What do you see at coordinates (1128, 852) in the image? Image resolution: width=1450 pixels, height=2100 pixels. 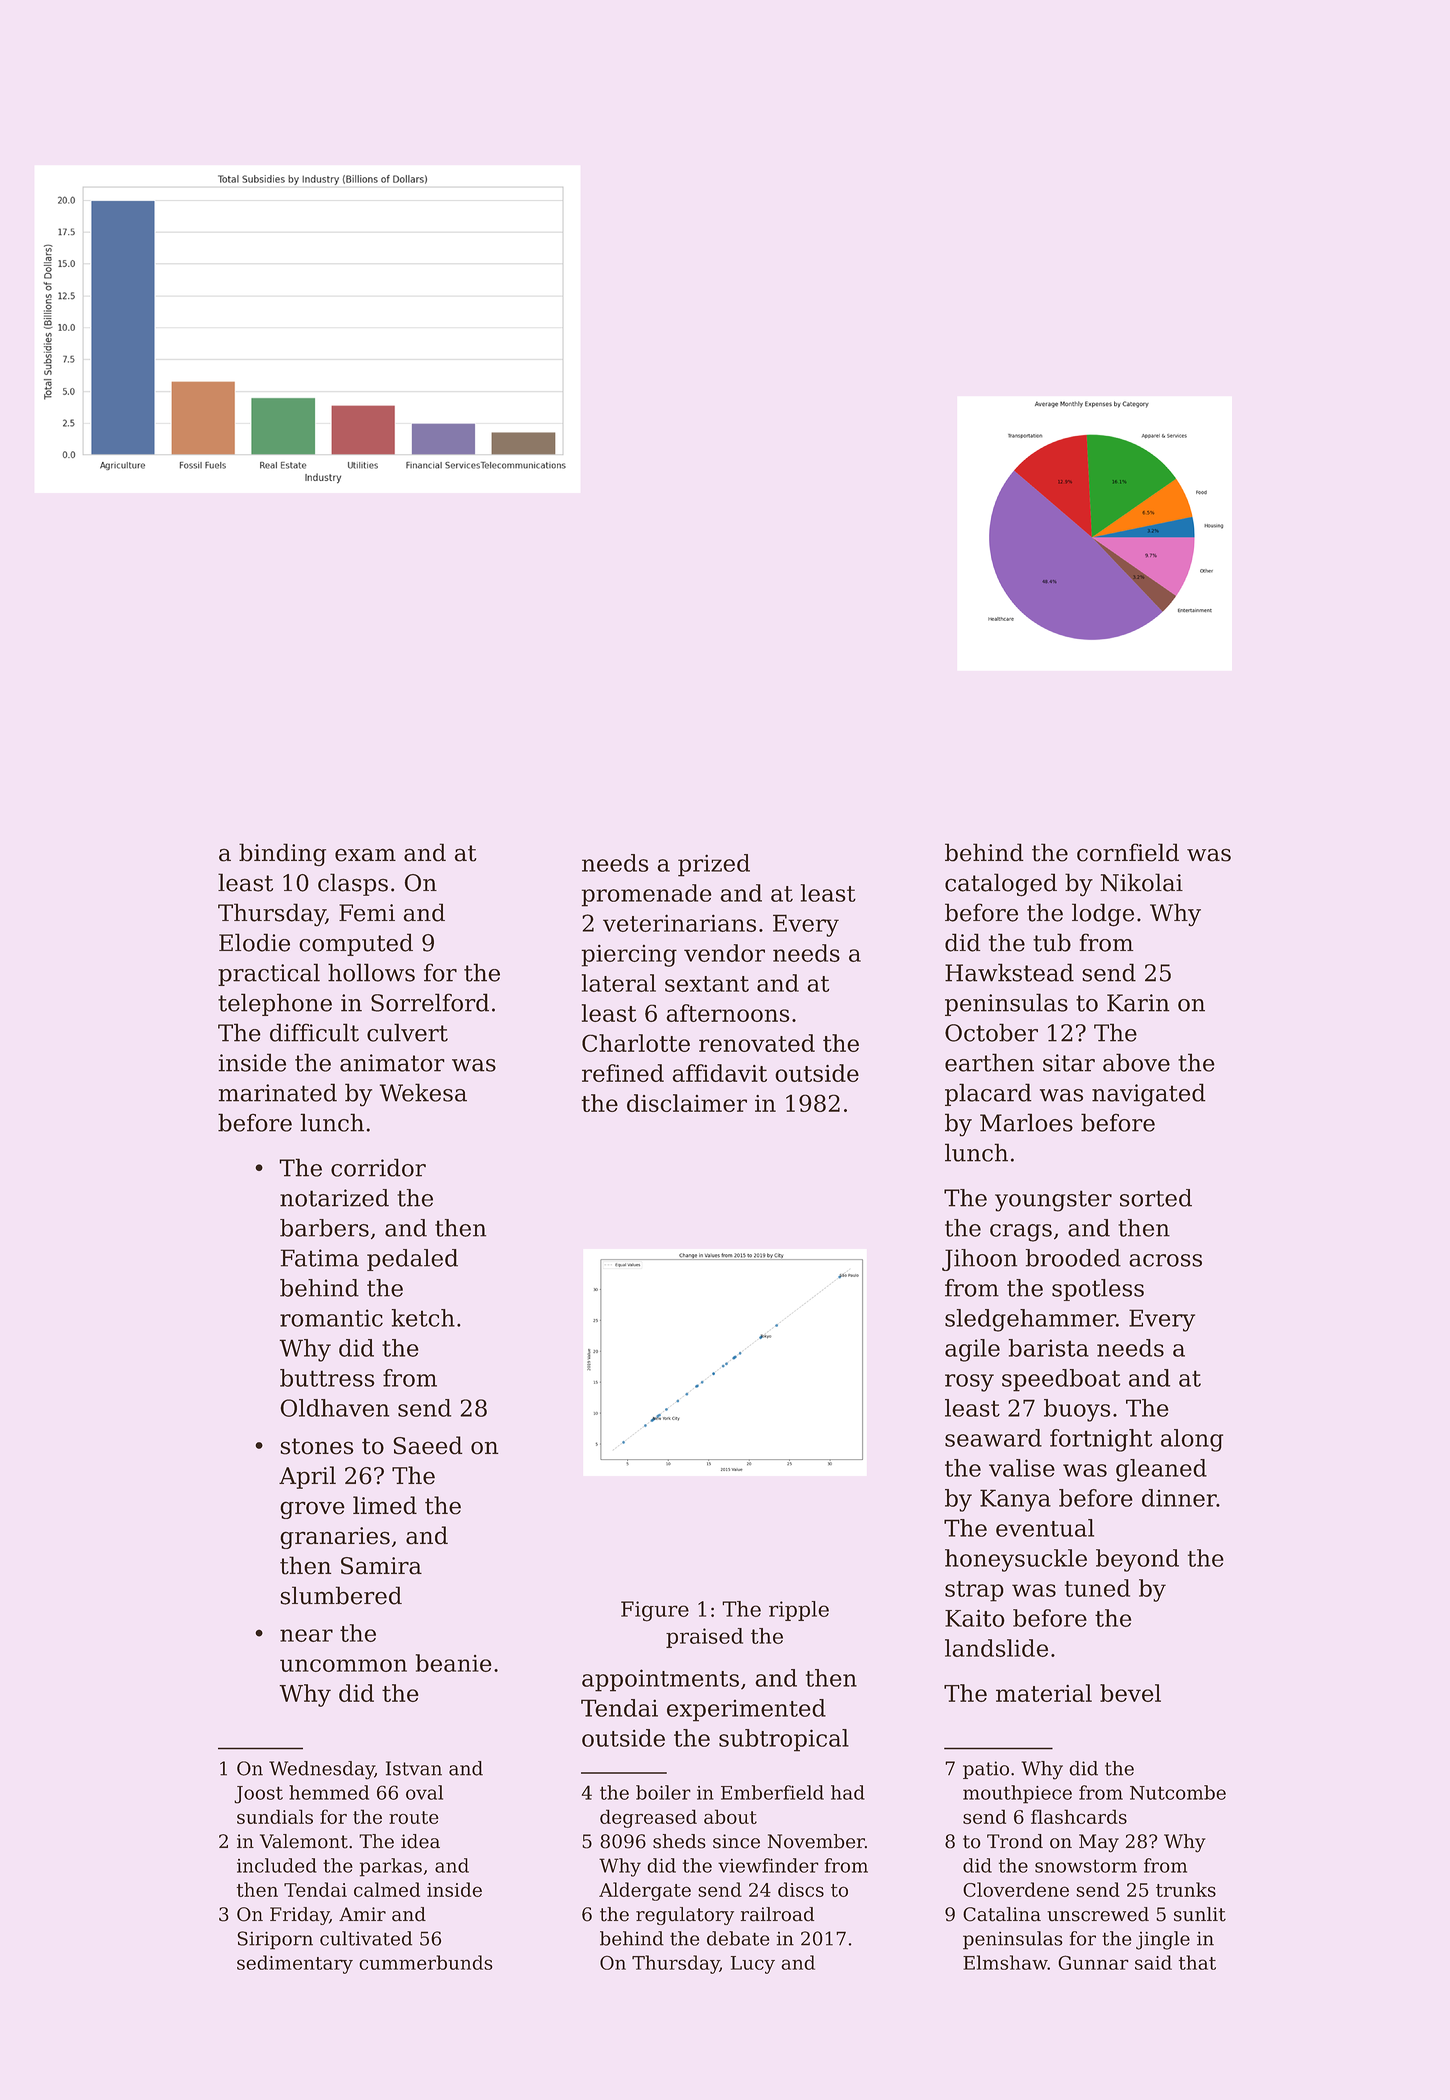 I see `cornfield` at bounding box center [1128, 852].
